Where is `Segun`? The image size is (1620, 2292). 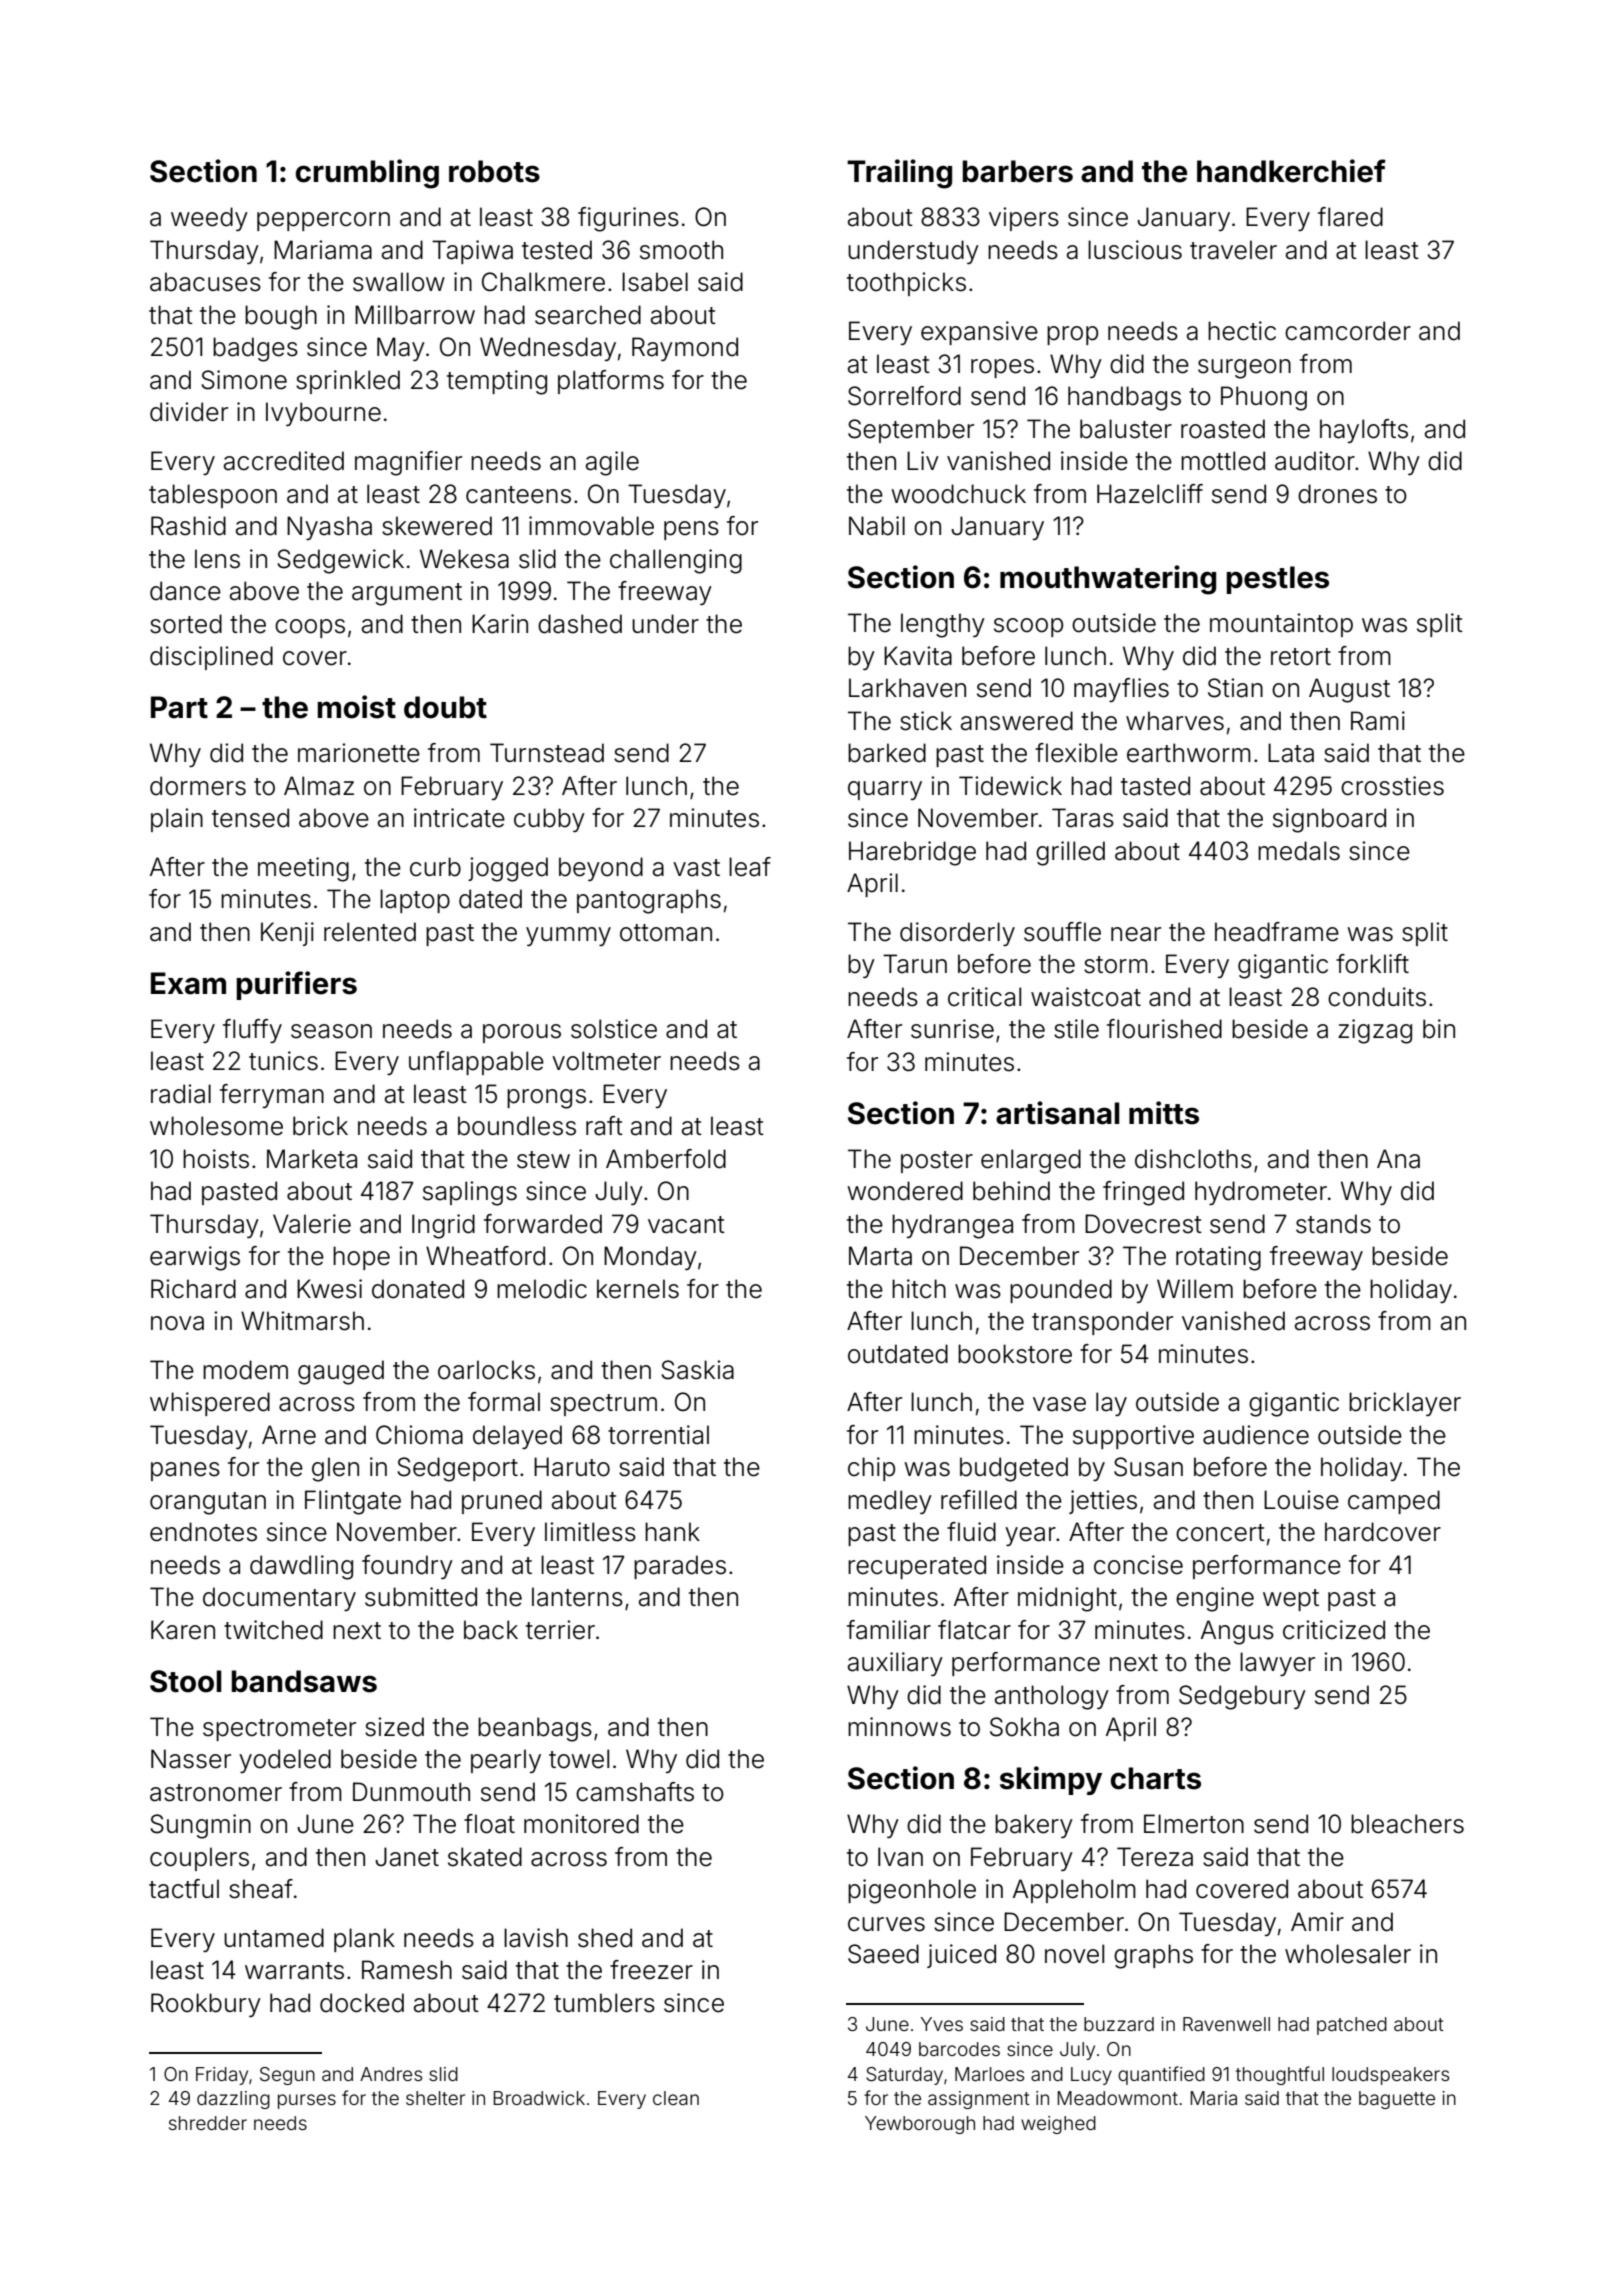
Segun is located at coordinates (287, 2076).
